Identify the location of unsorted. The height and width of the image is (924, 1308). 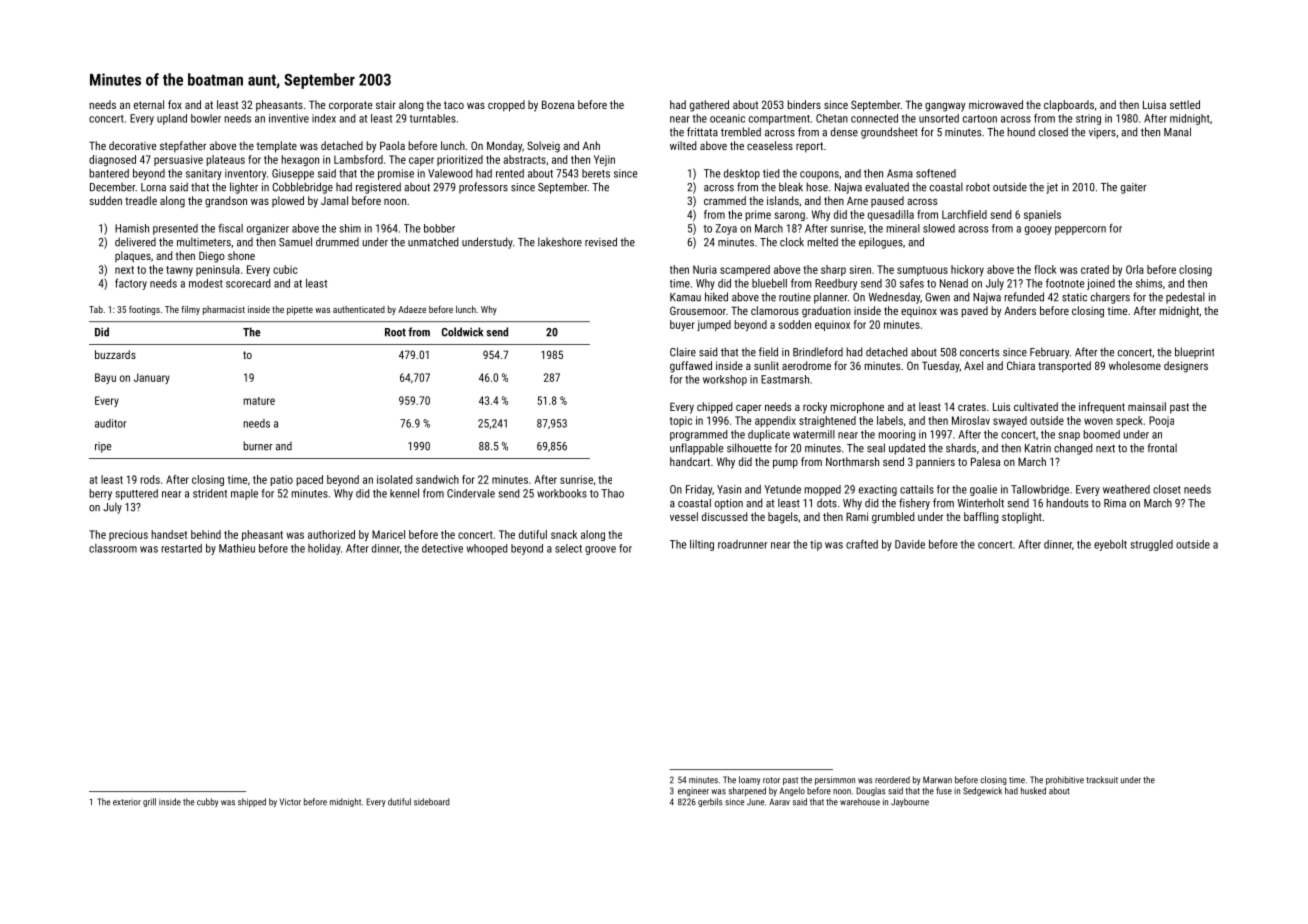
(939, 118).
